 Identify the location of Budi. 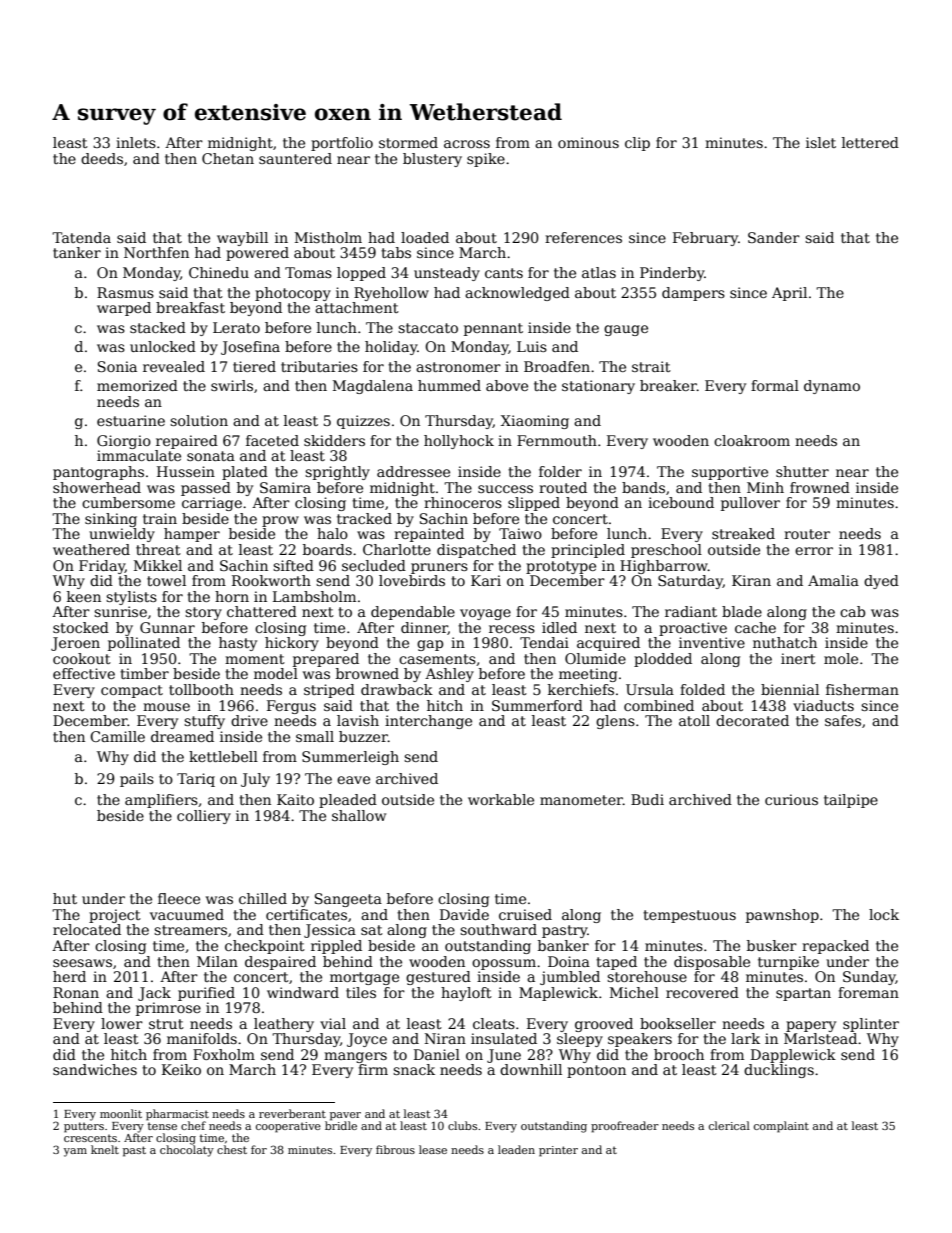
(647, 799).
